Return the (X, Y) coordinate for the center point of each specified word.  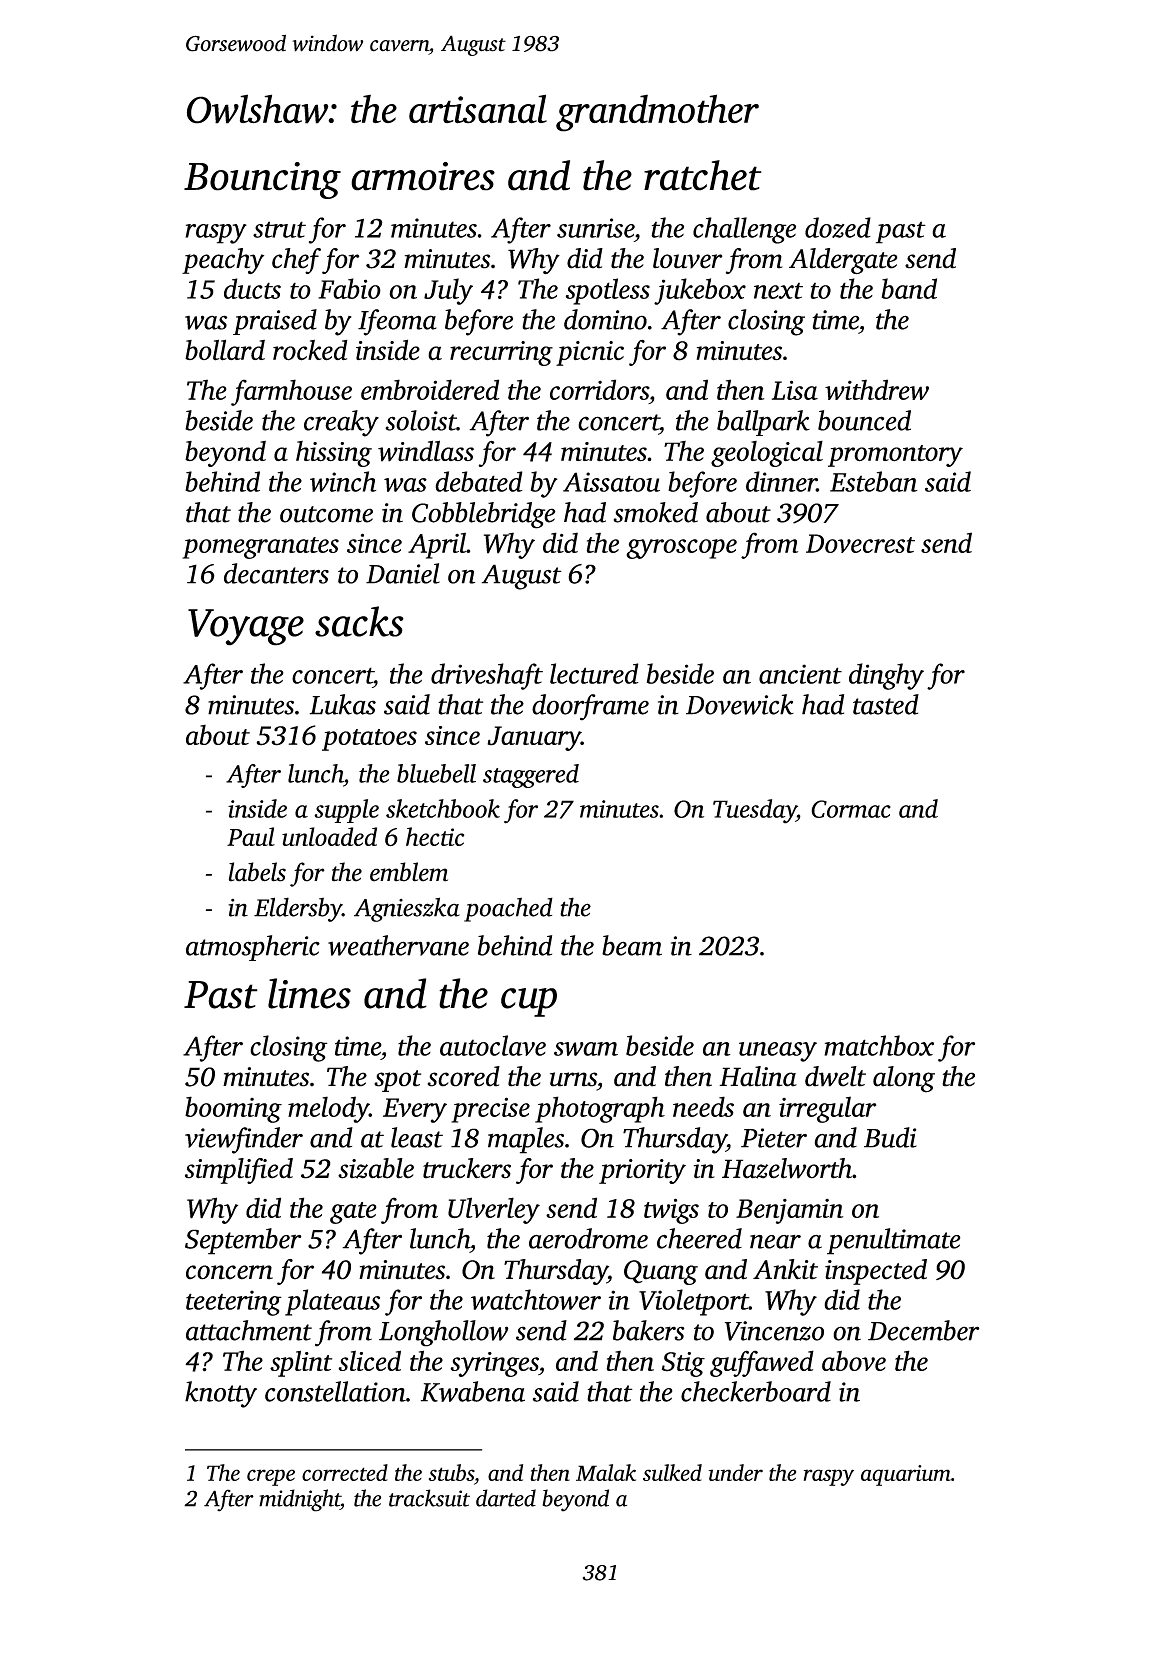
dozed (838, 227)
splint (301, 1363)
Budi (890, 1137)
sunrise (595, 228)
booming (233, 1109)
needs (703, 1106)
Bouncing (262, 180)
